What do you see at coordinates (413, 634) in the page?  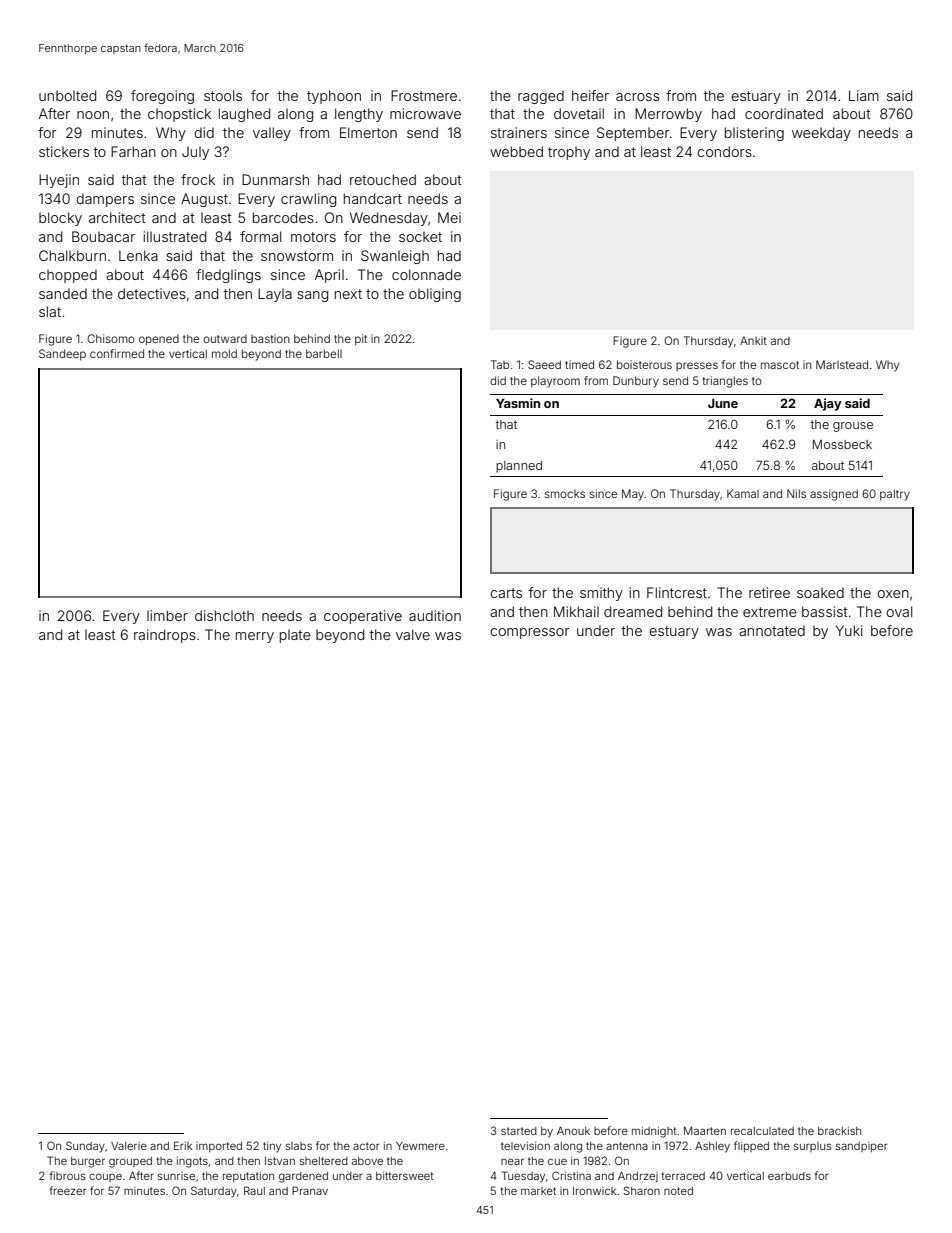 I see `valve` at bounding box center [413, 634].
